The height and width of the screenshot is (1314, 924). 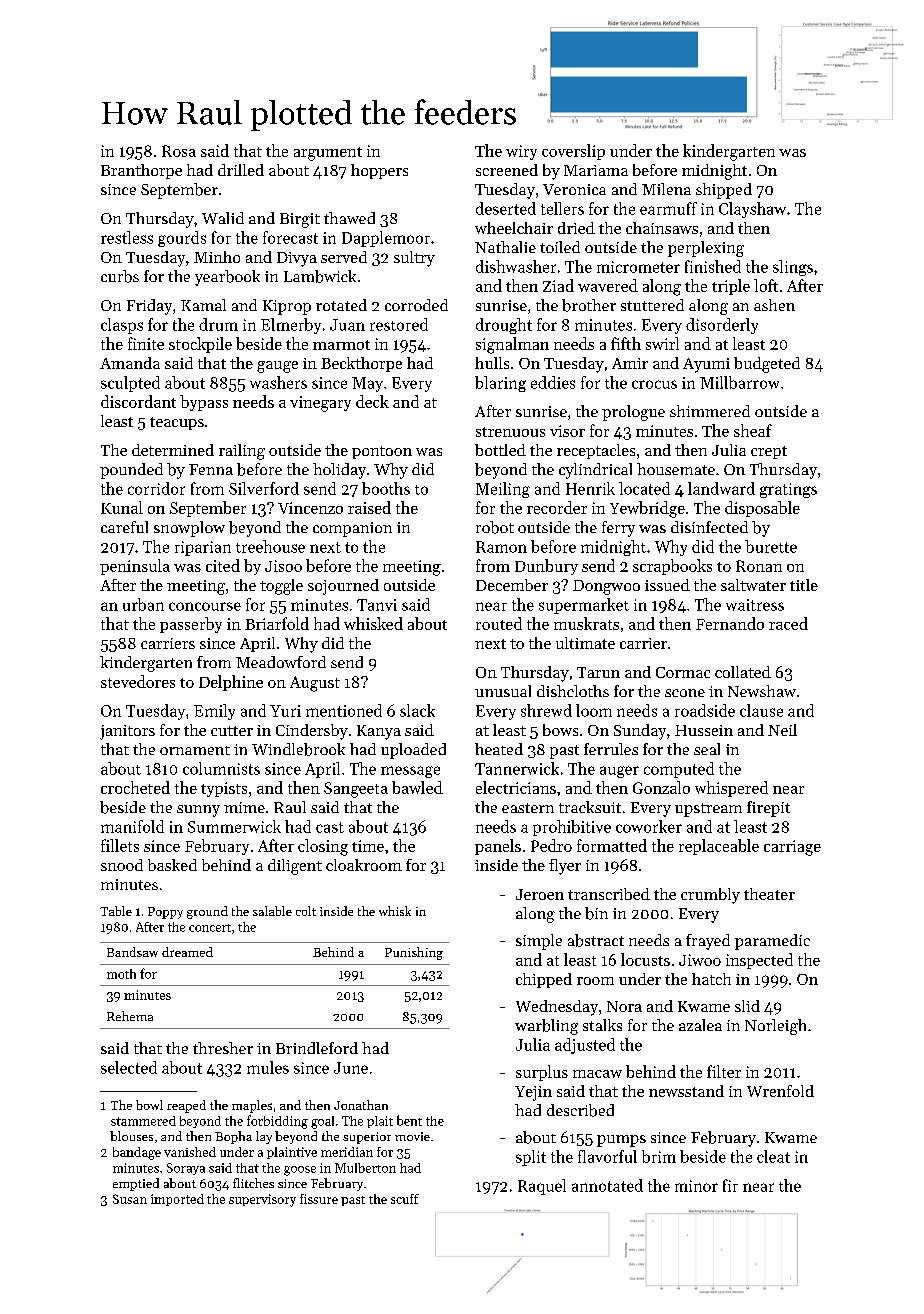 What do you see at coordinates (186, 1169) in the screenshot?
I see `Soraya` at bounding box center [186, 1169].
